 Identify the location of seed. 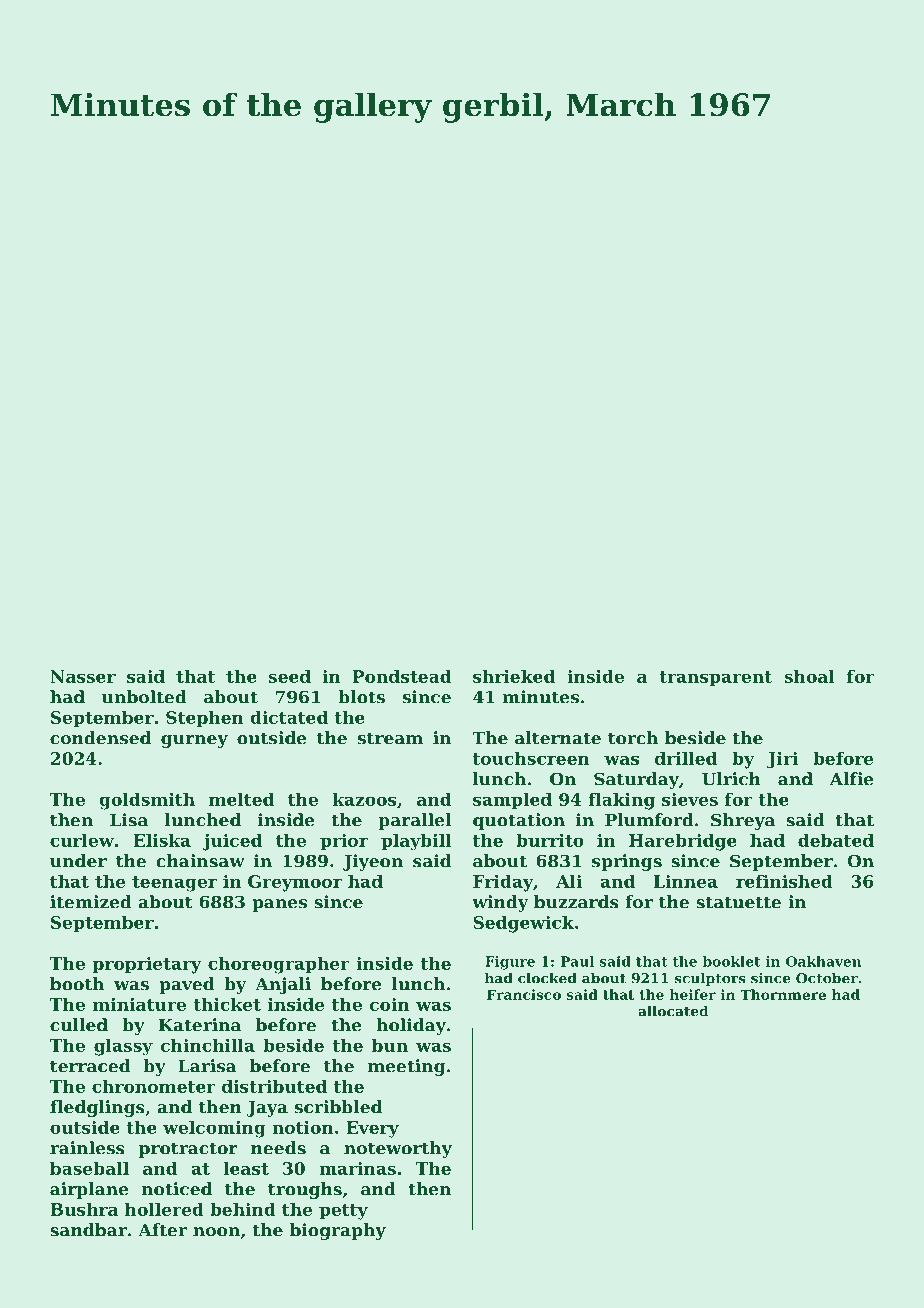
(290, 676).
